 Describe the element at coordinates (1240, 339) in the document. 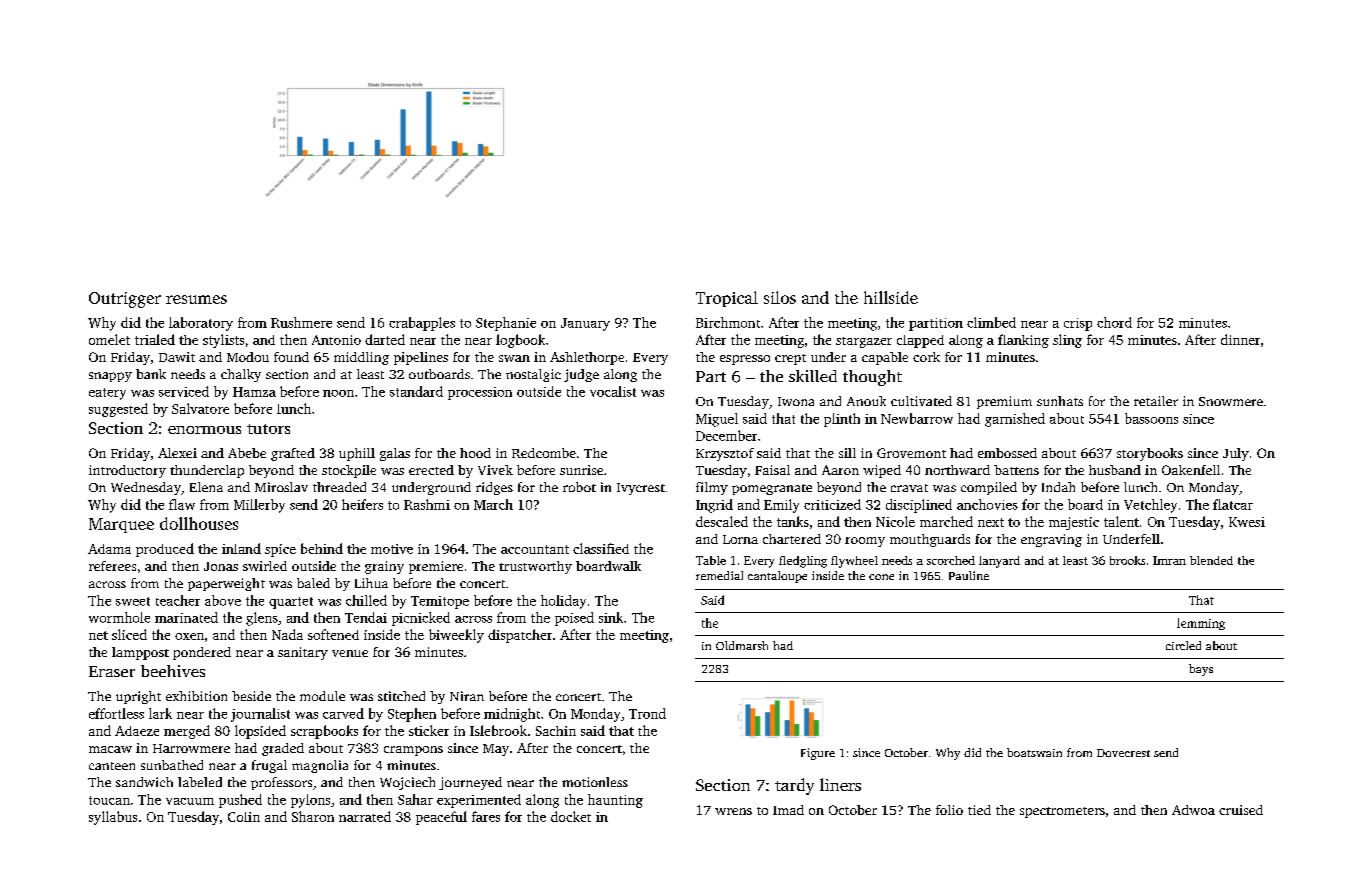

I see `dinner` at that location.
